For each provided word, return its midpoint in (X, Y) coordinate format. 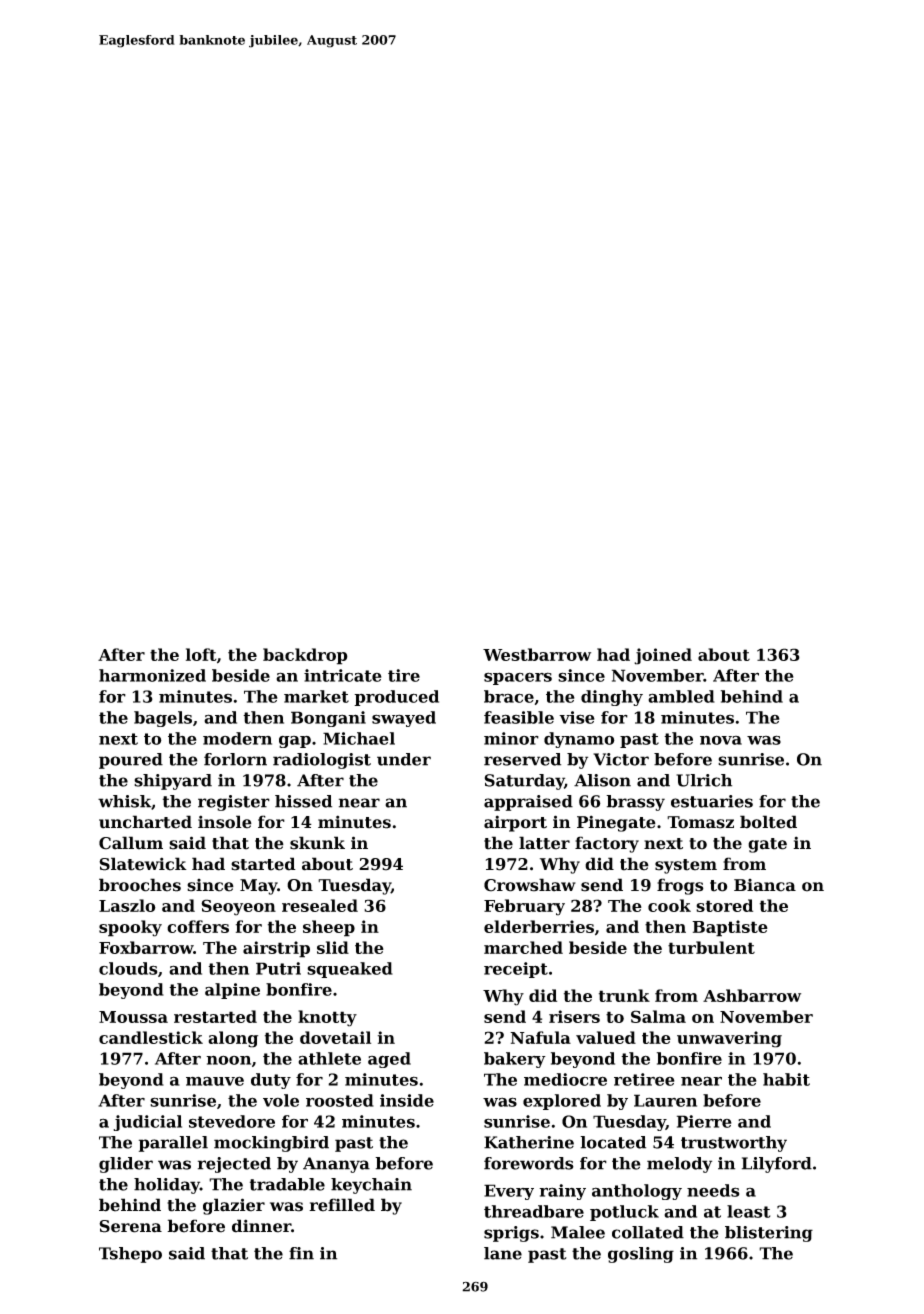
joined (663, 656)
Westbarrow (537, 654)
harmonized (152, 675)
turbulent (711, 947)
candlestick (151, 1037)
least (748, 1211)
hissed (303, 801)
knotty (327, 1018)
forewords (529, 1163)
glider (126, 1165)
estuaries (712, 801)
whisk (124, 801)
